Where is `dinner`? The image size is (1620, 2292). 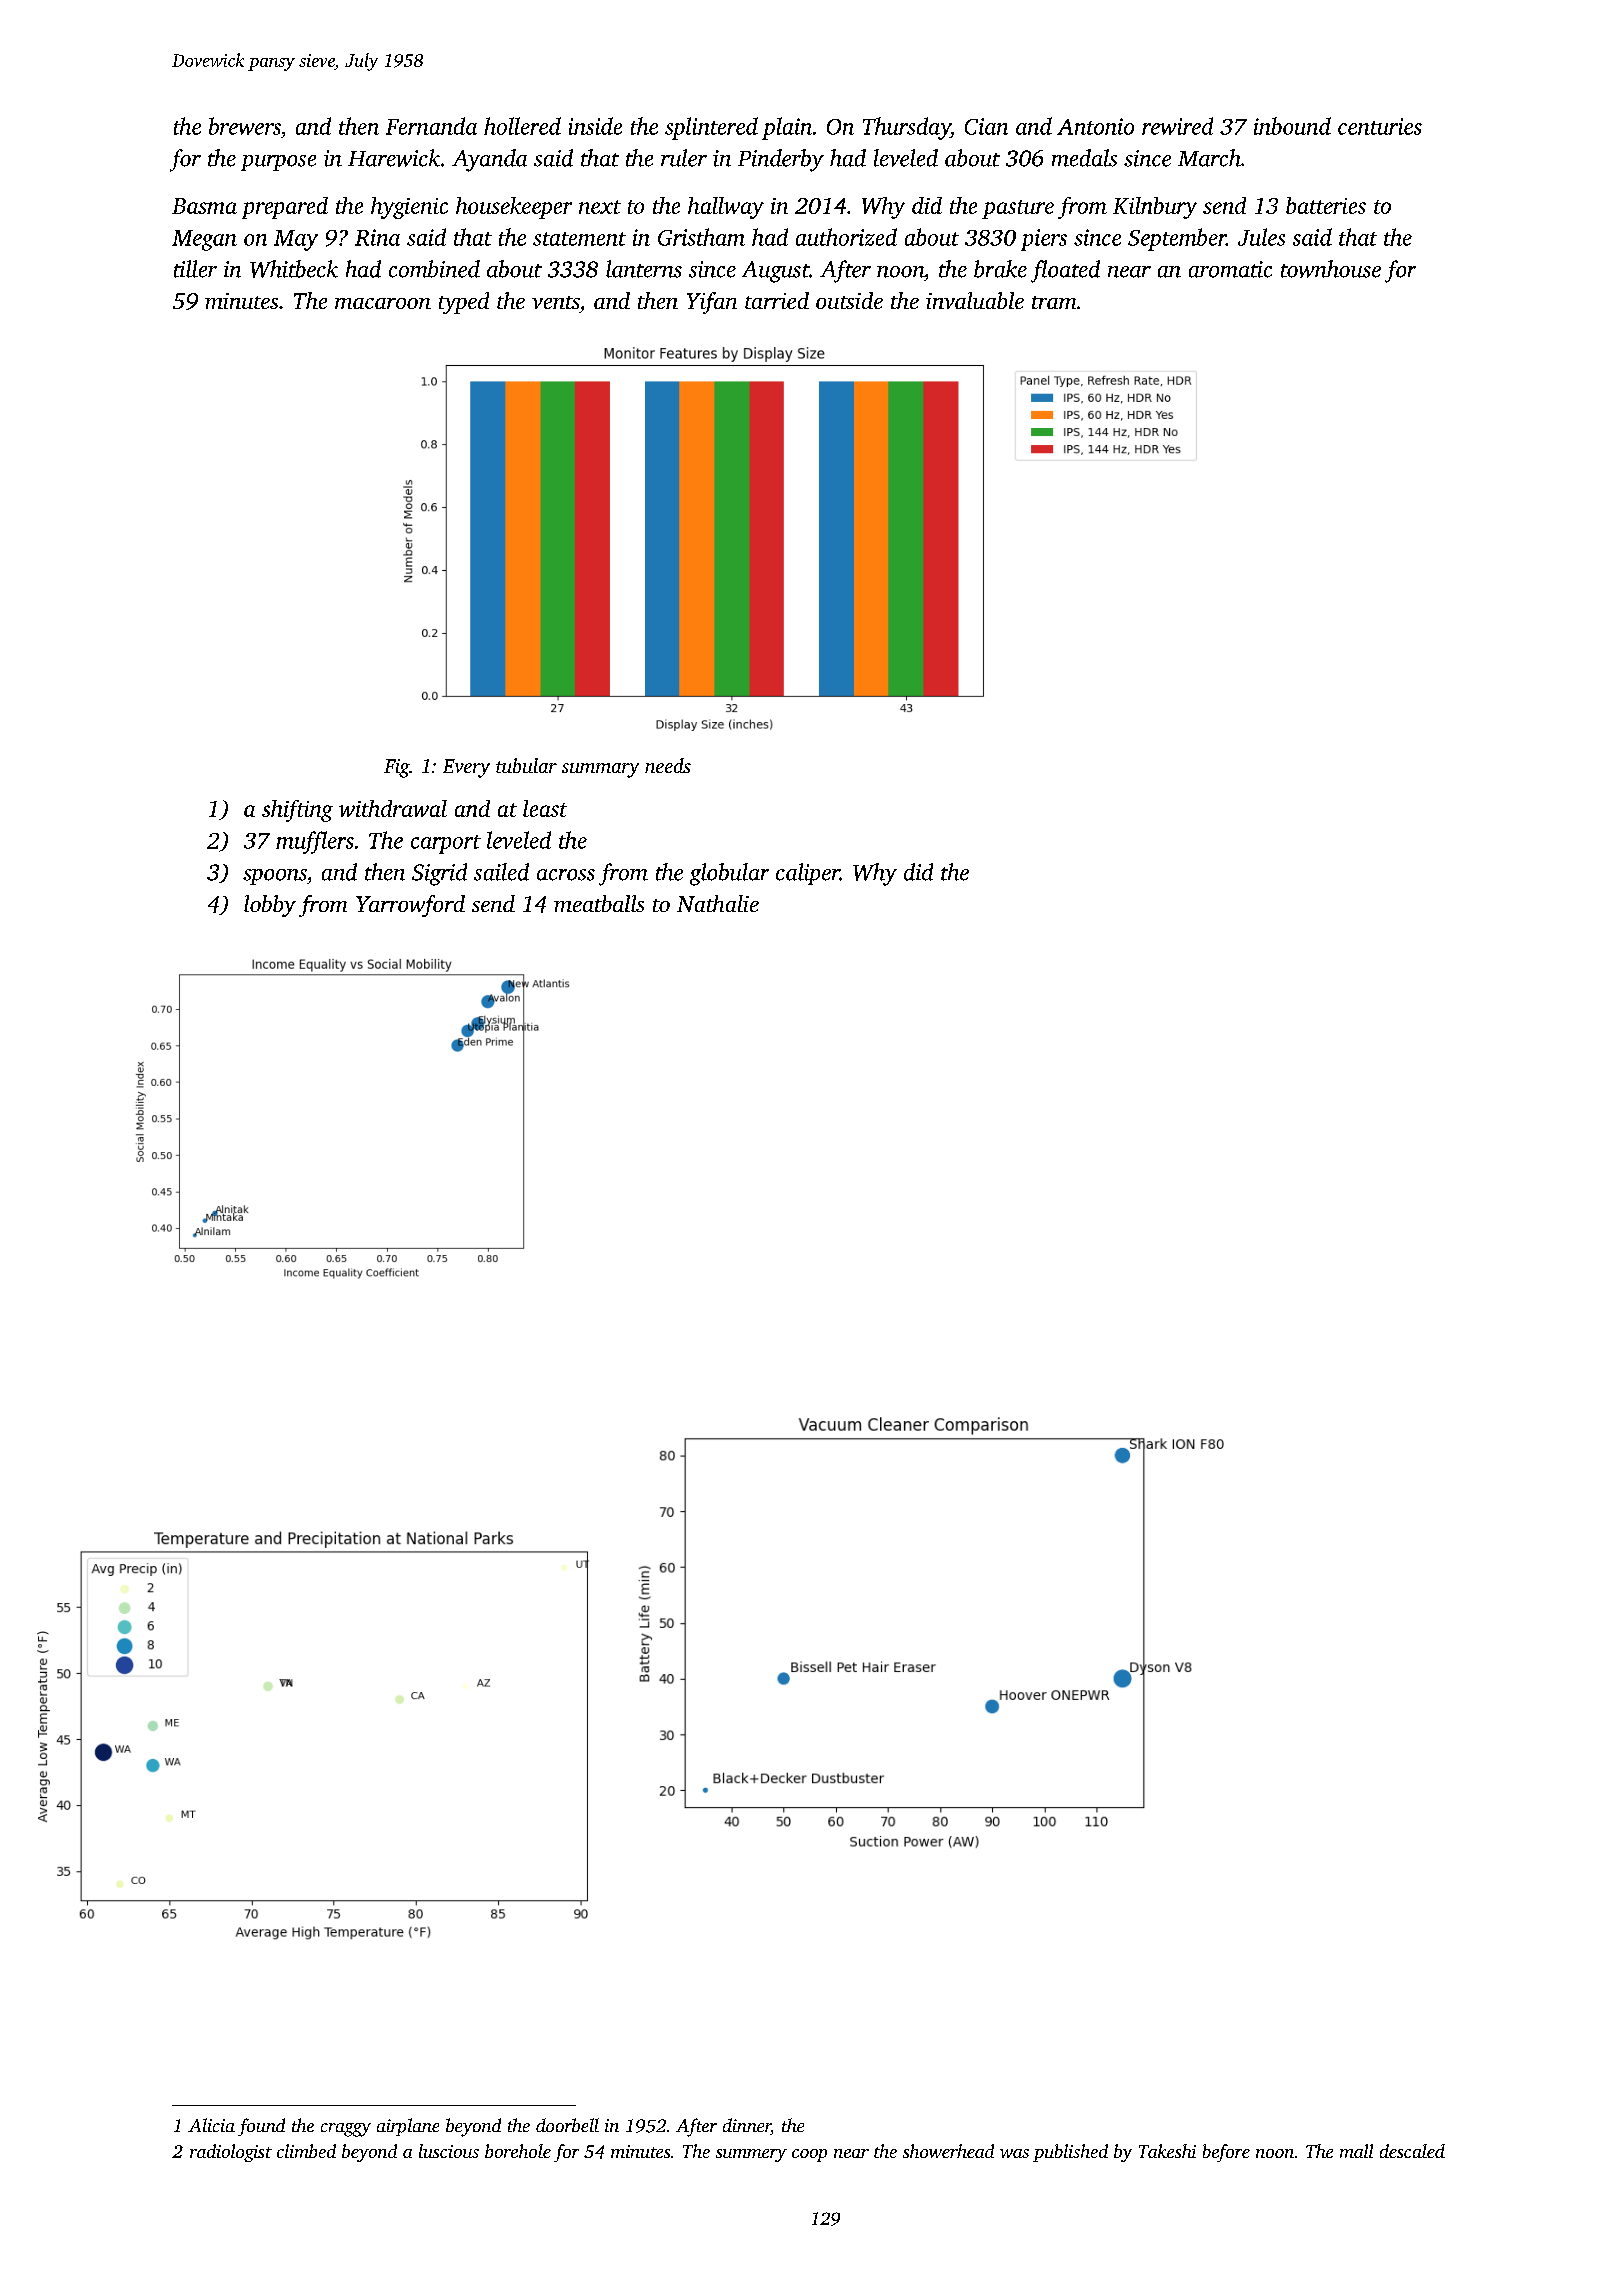 dinner is located at coordinates (747, 2126).
